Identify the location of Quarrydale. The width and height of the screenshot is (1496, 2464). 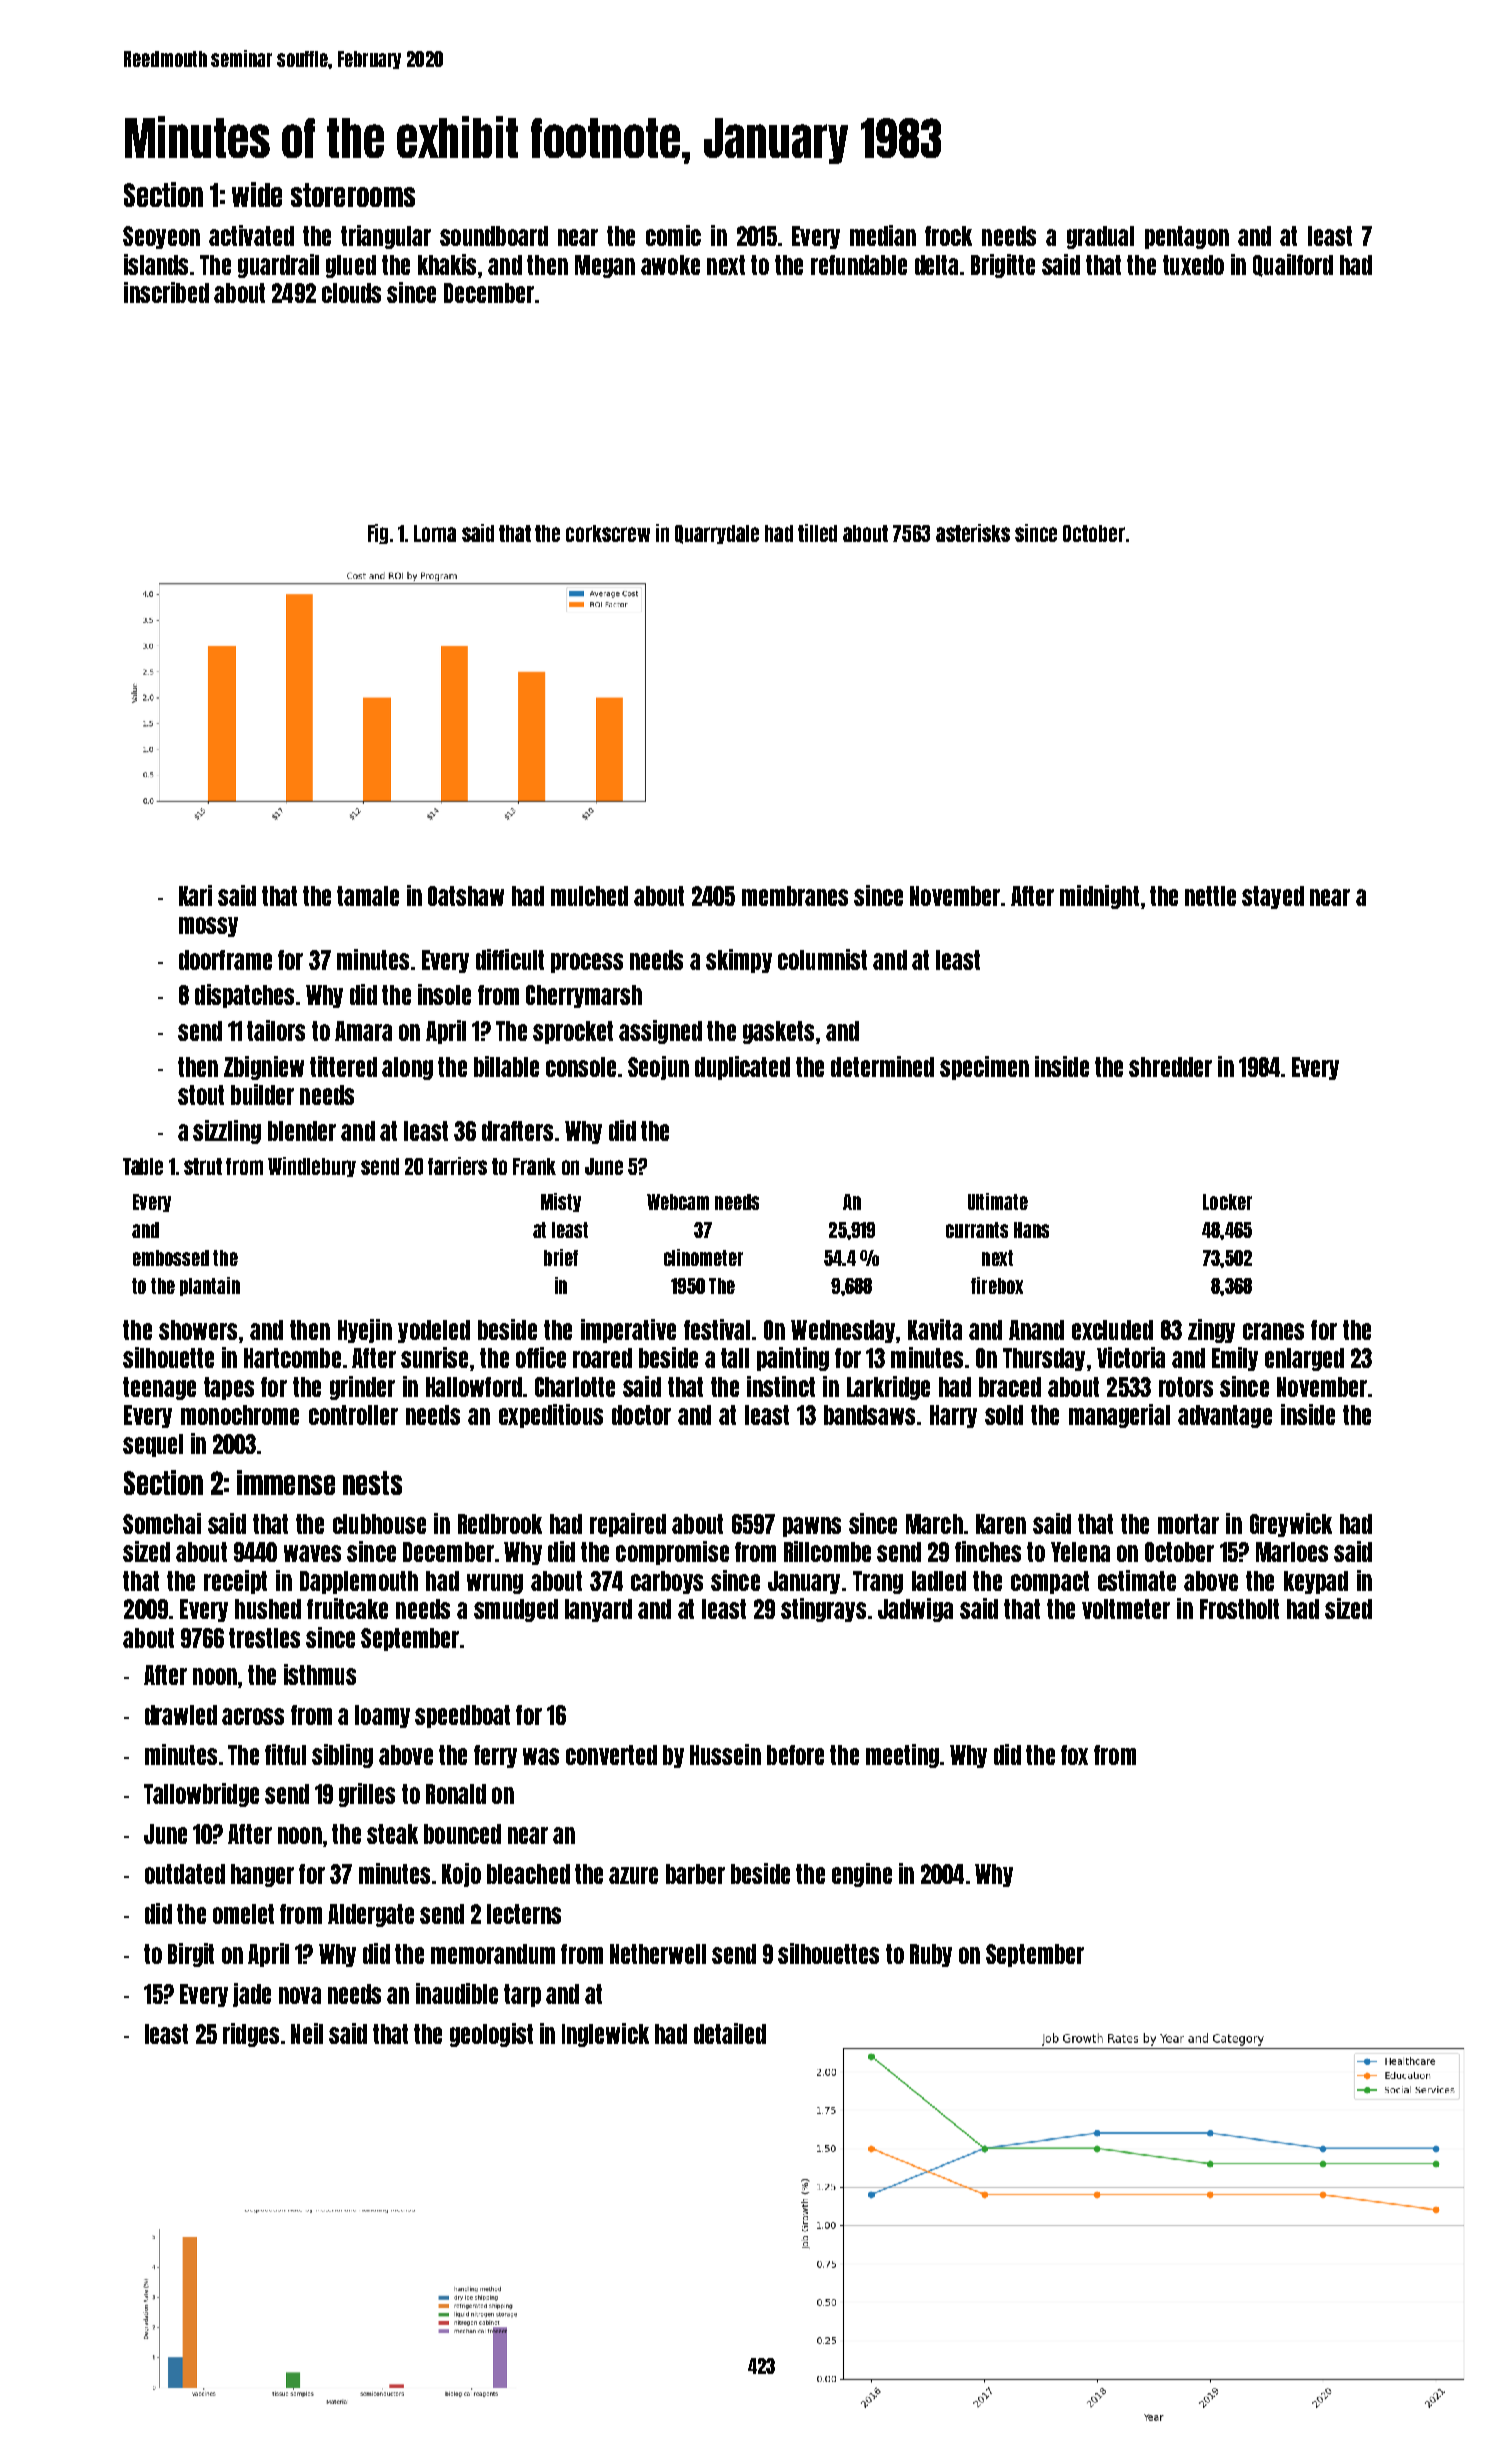
(717, 534).
